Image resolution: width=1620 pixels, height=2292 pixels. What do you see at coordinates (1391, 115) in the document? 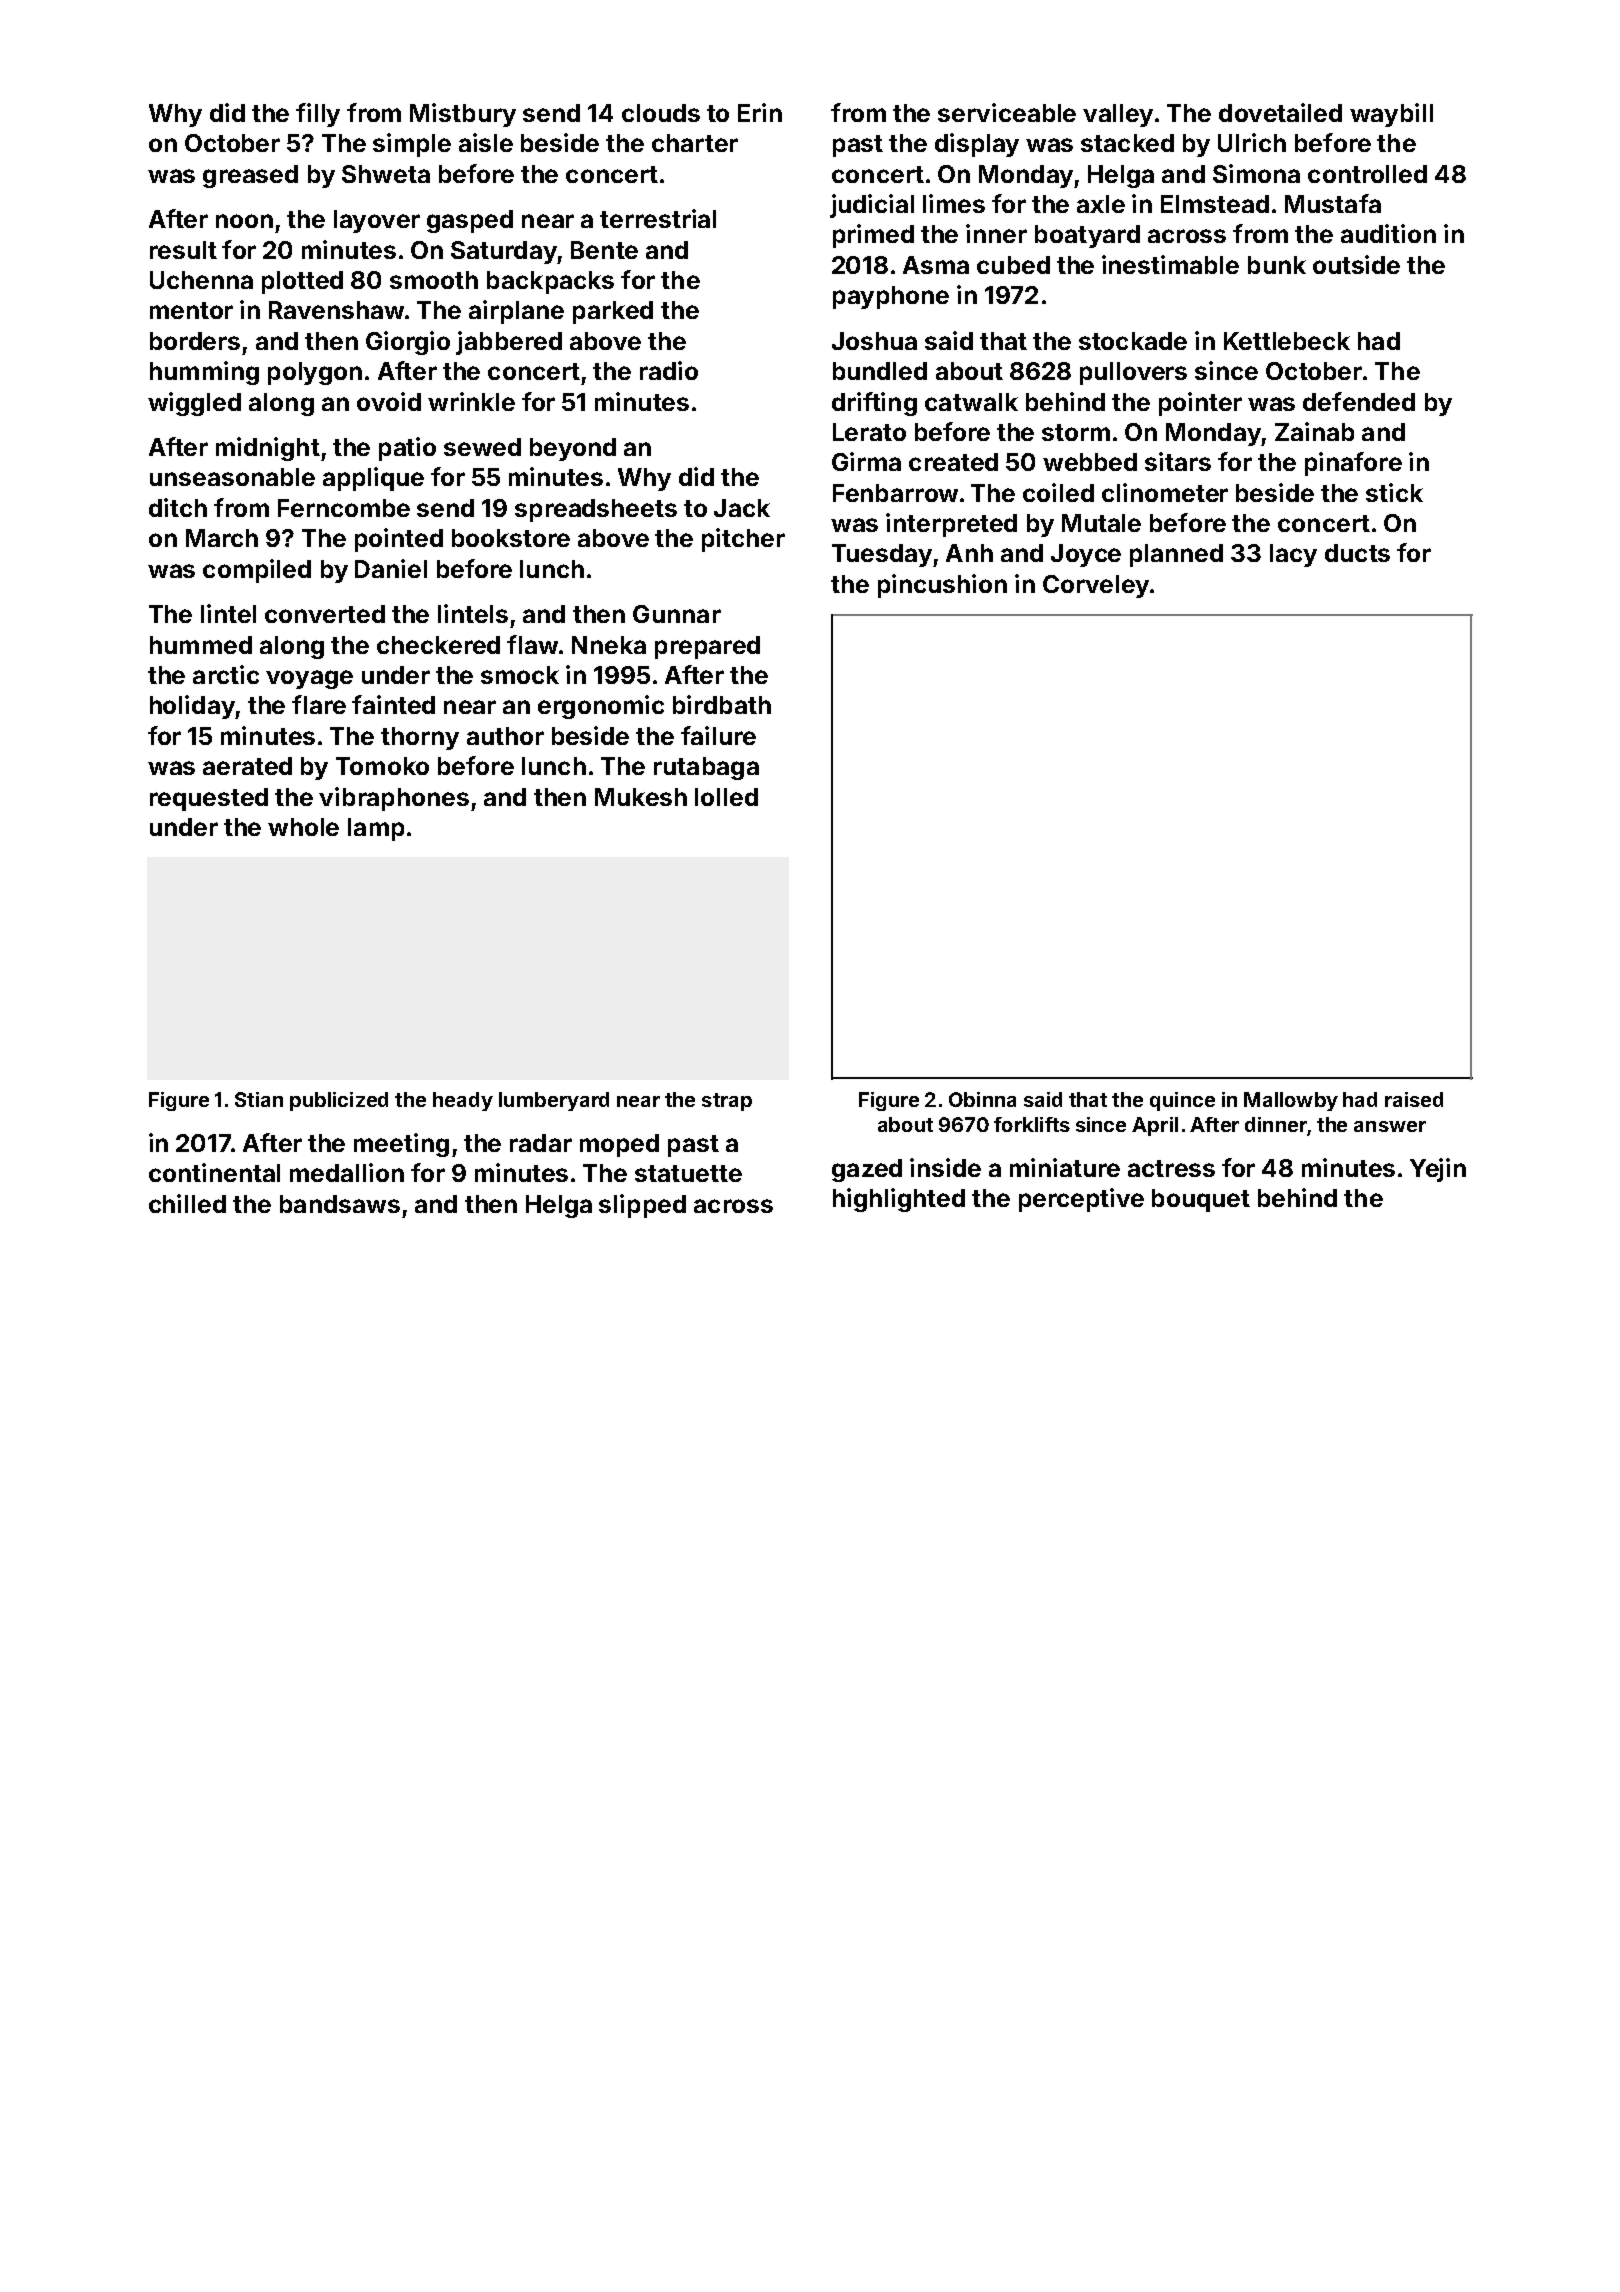
I see `waybill` at bounding box center [1391, 115].
